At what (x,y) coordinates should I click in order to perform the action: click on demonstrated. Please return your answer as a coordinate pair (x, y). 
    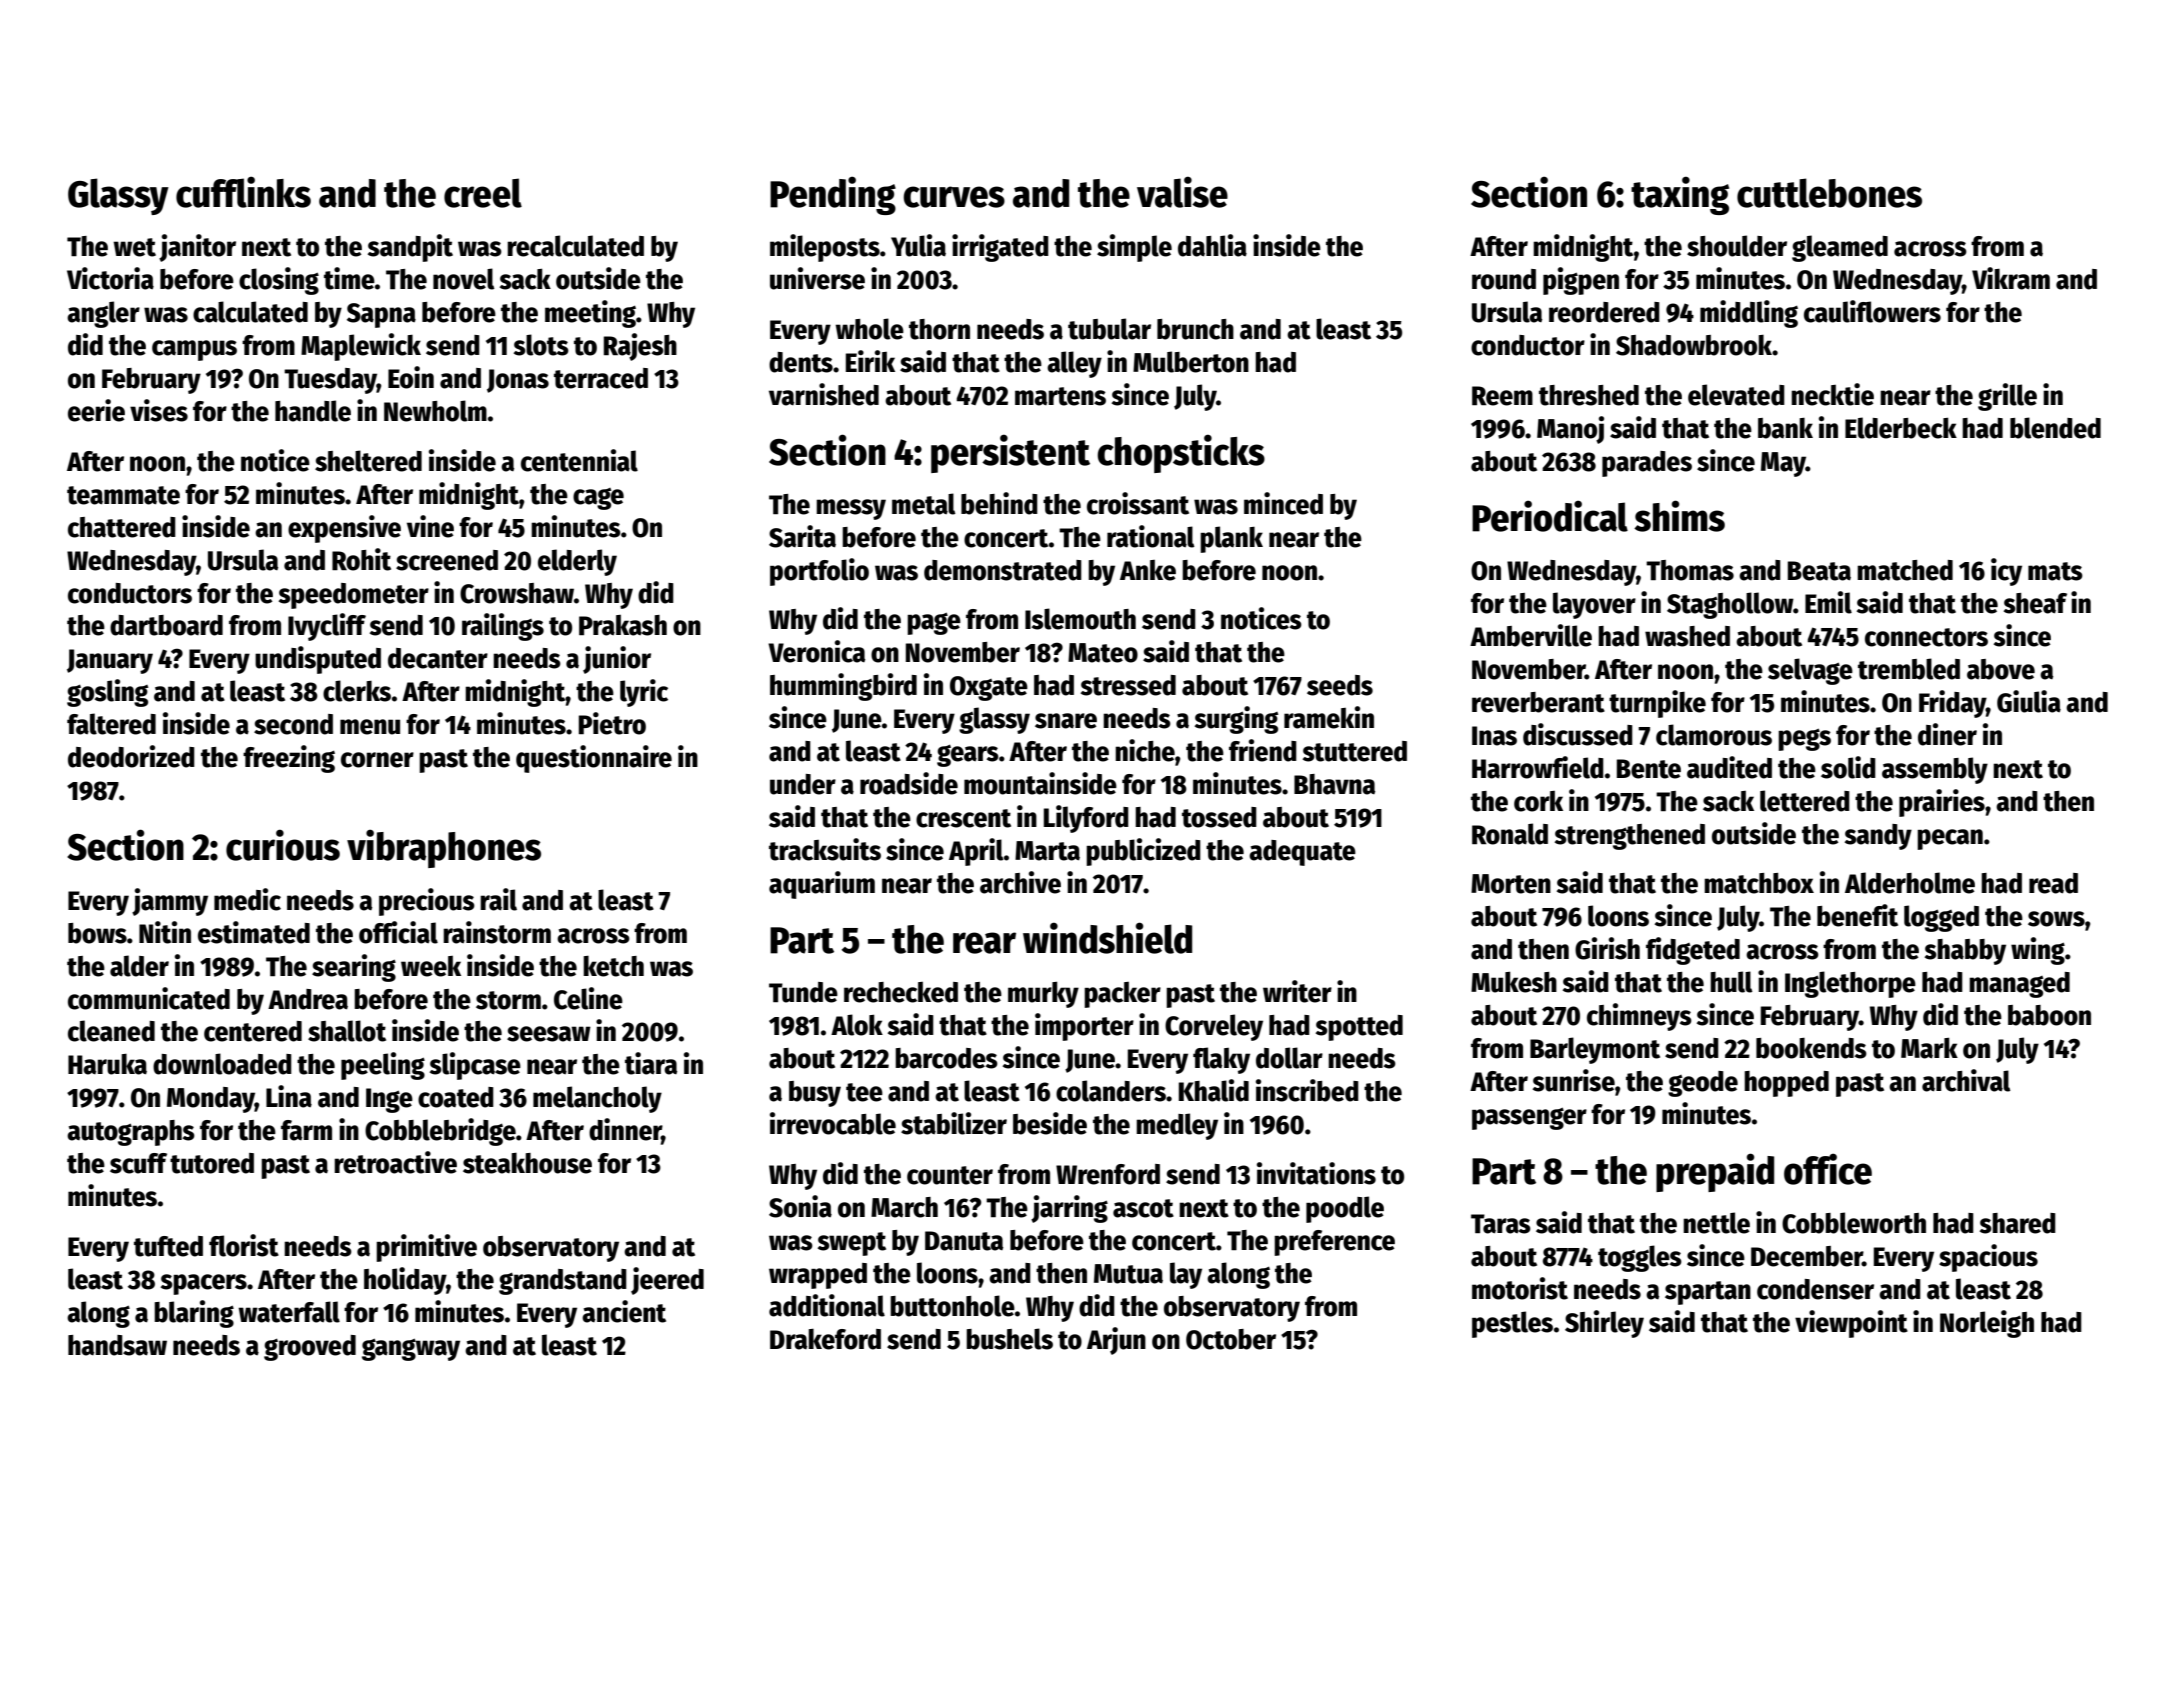
    Looking at the image, I should click on (1003, 570).
